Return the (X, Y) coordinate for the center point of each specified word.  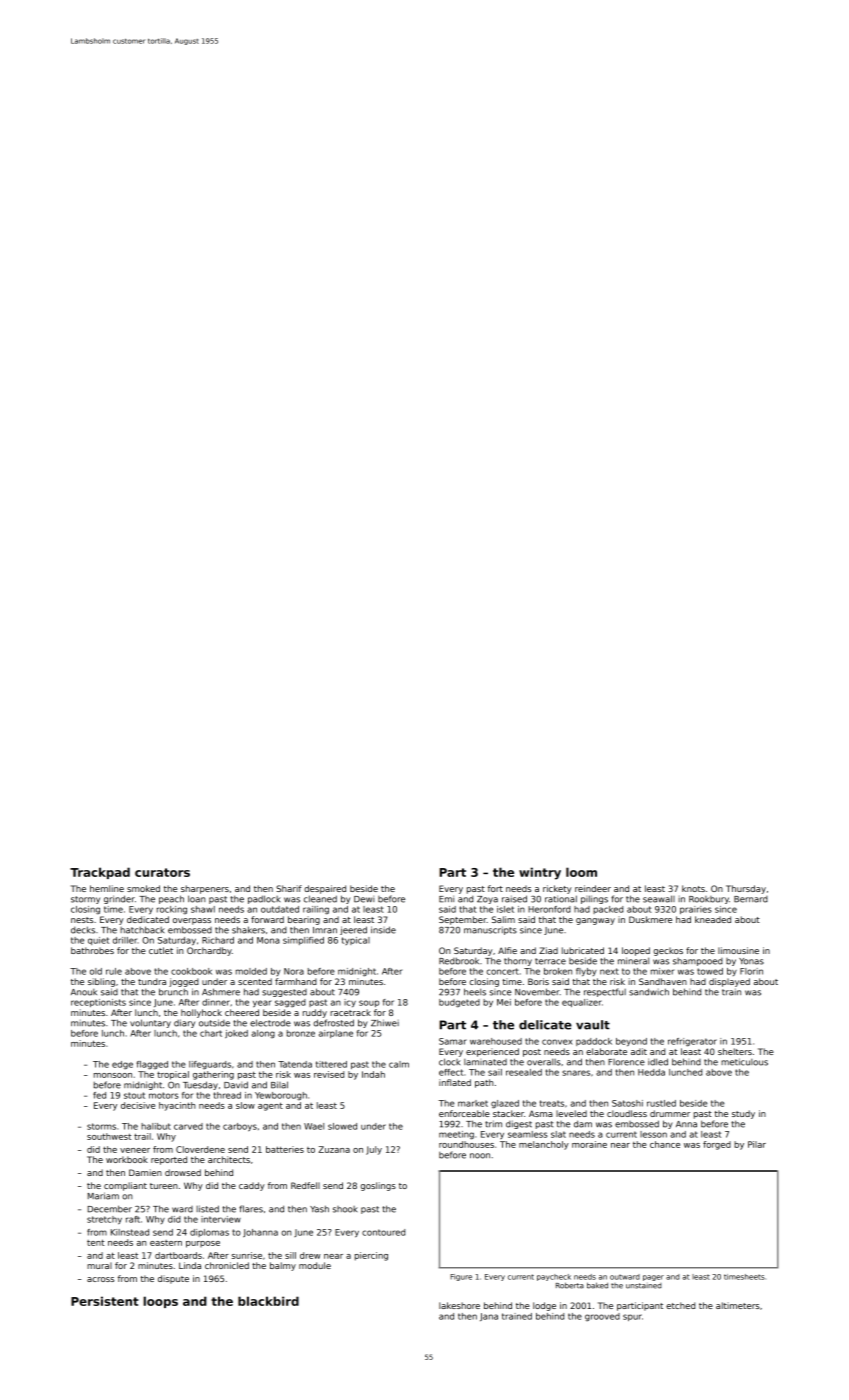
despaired (325, 889)
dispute (173, 1279)
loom (581, 872)
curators (162, 872)
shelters (735, 1051)
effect (451, 1072)
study (743, 1114)
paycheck (554, 1277)
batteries (285, 1149)
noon (480, 1156)
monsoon (113, 1075)
